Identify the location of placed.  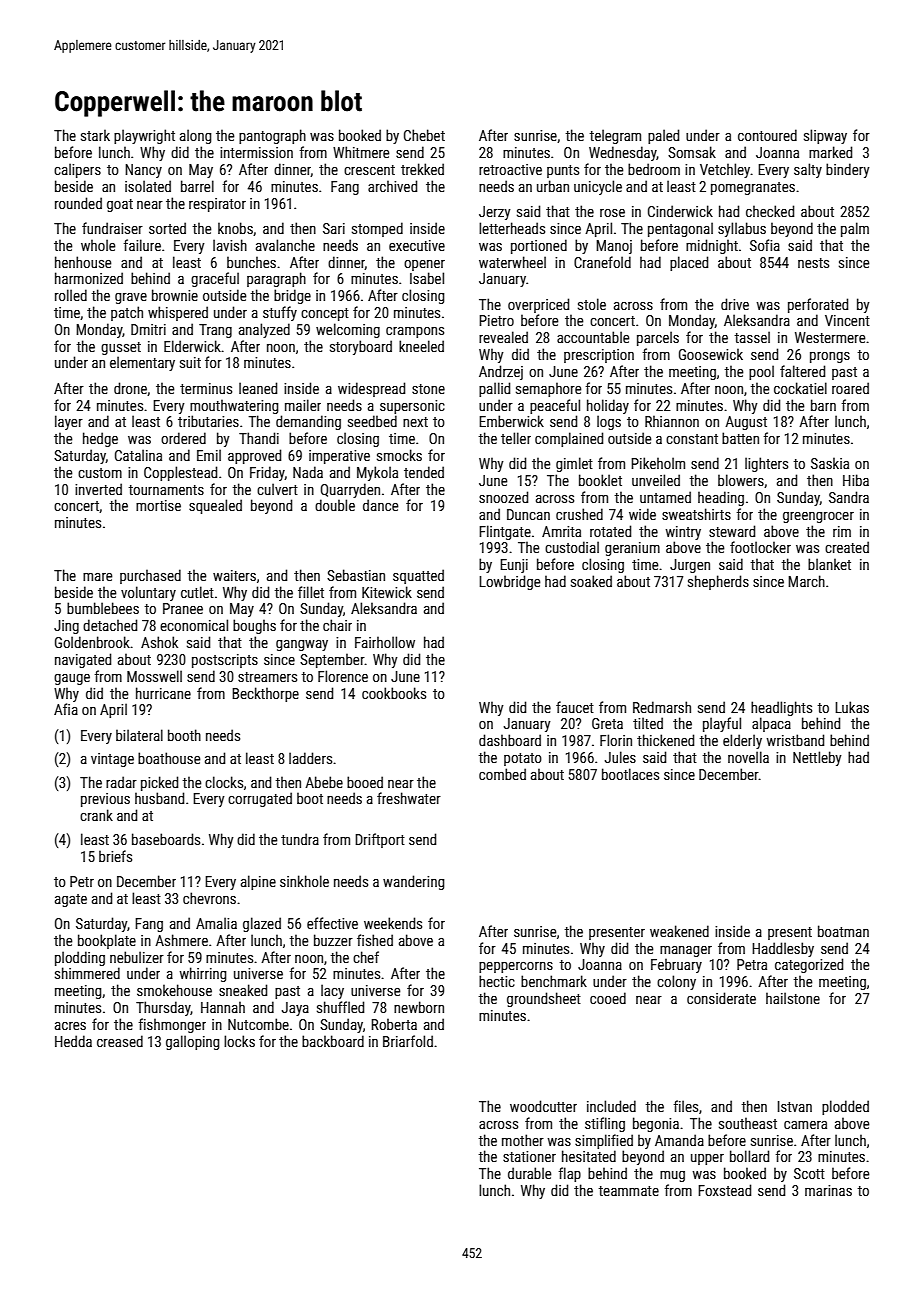
(689, 263).
